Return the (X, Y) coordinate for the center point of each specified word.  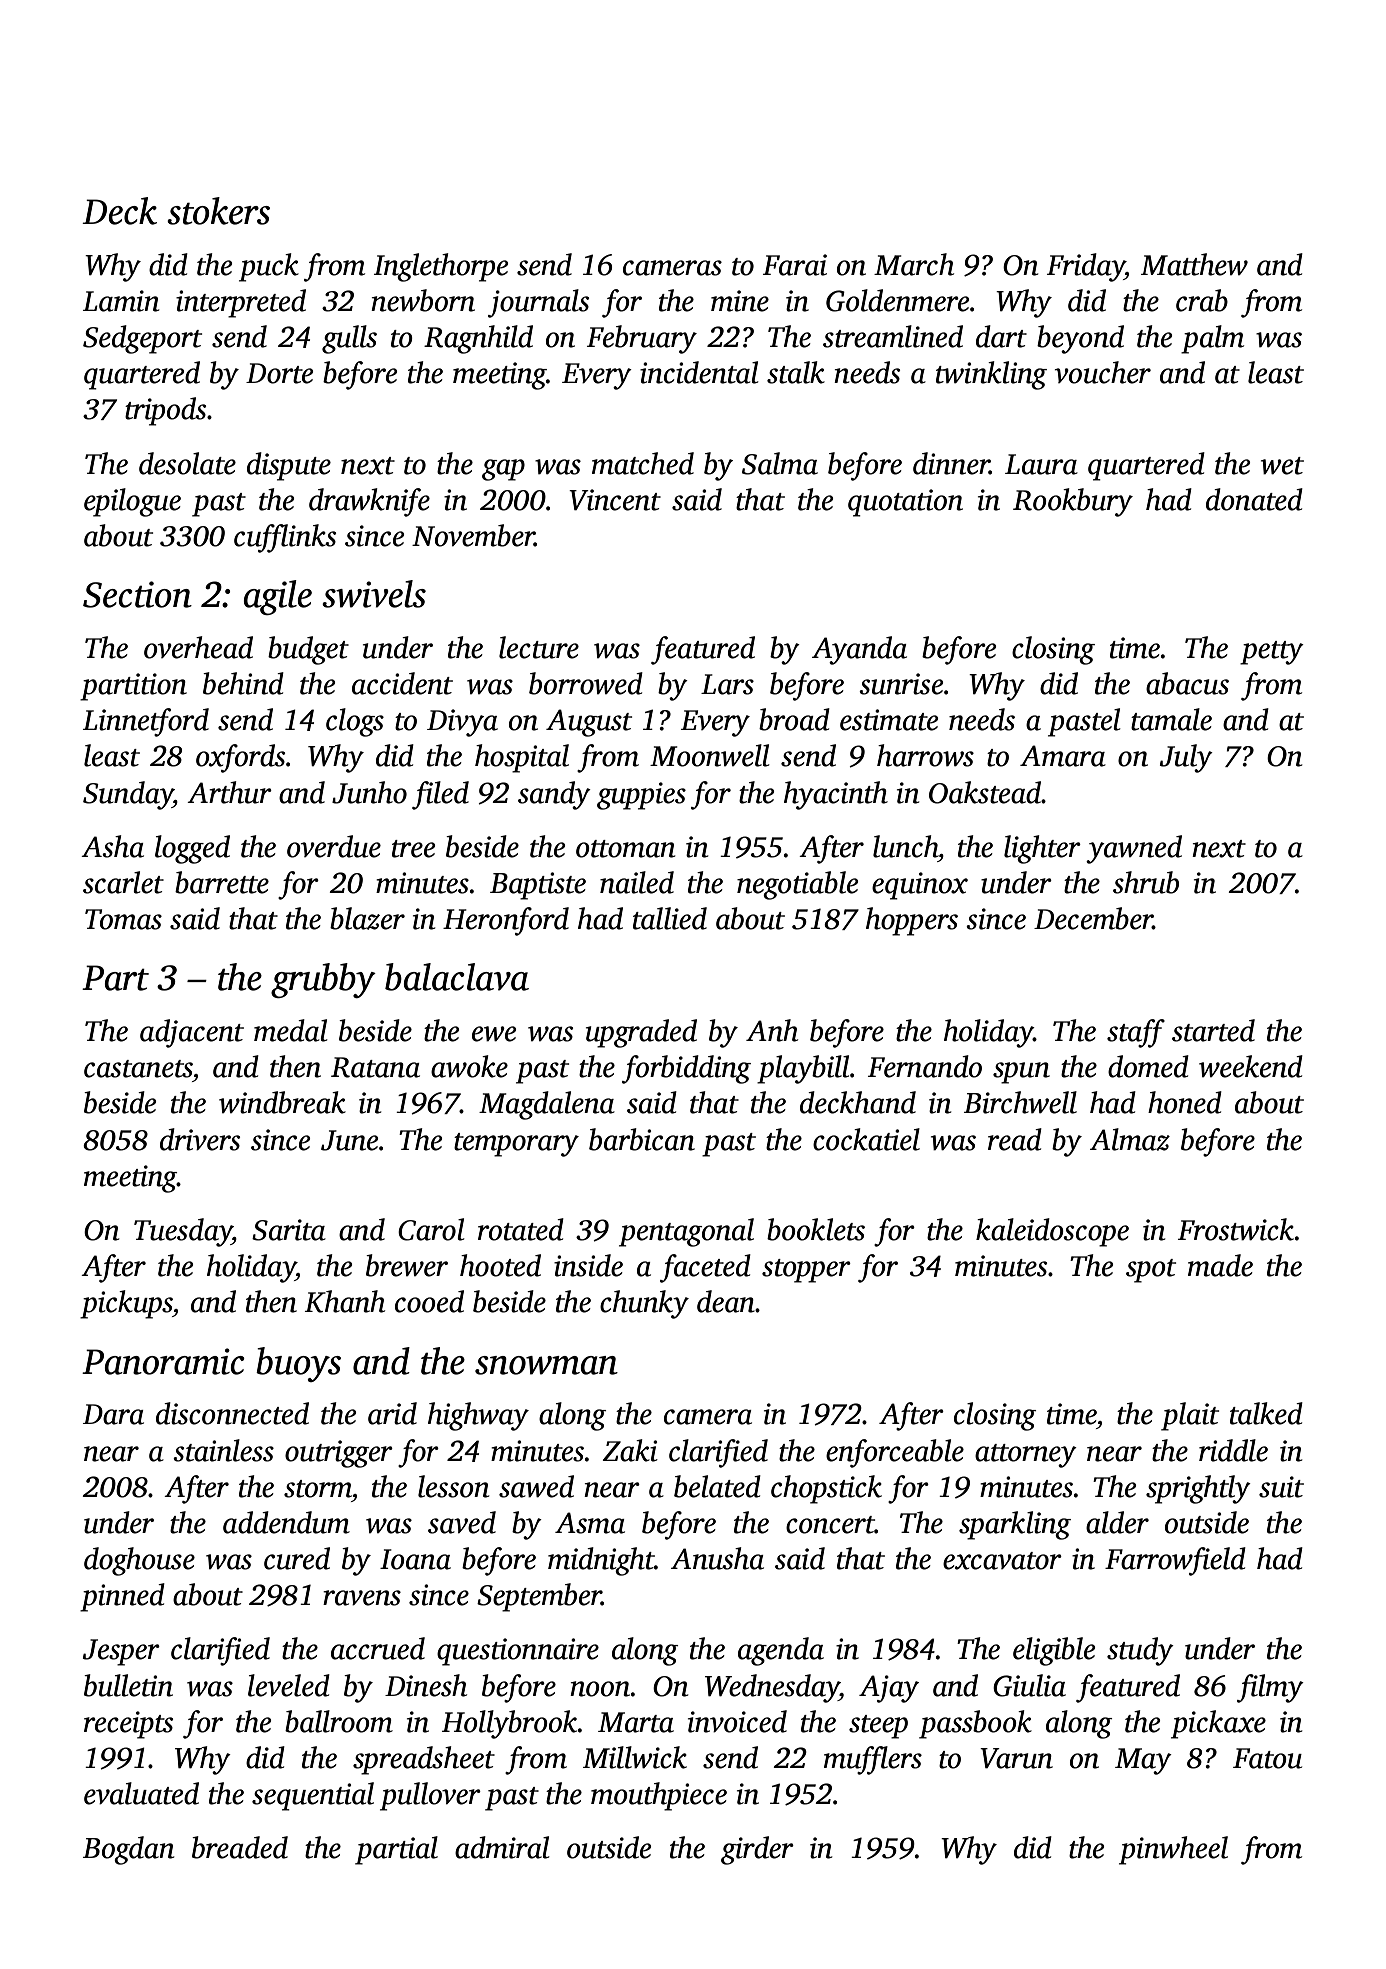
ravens (362, 1598)
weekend (1251, 1066)
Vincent (615, 500)
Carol (431, 1229)
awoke (469, 1066)
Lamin (121, 301)
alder (1117, 1522)
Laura (1041, 464)
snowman (546, 1365)
